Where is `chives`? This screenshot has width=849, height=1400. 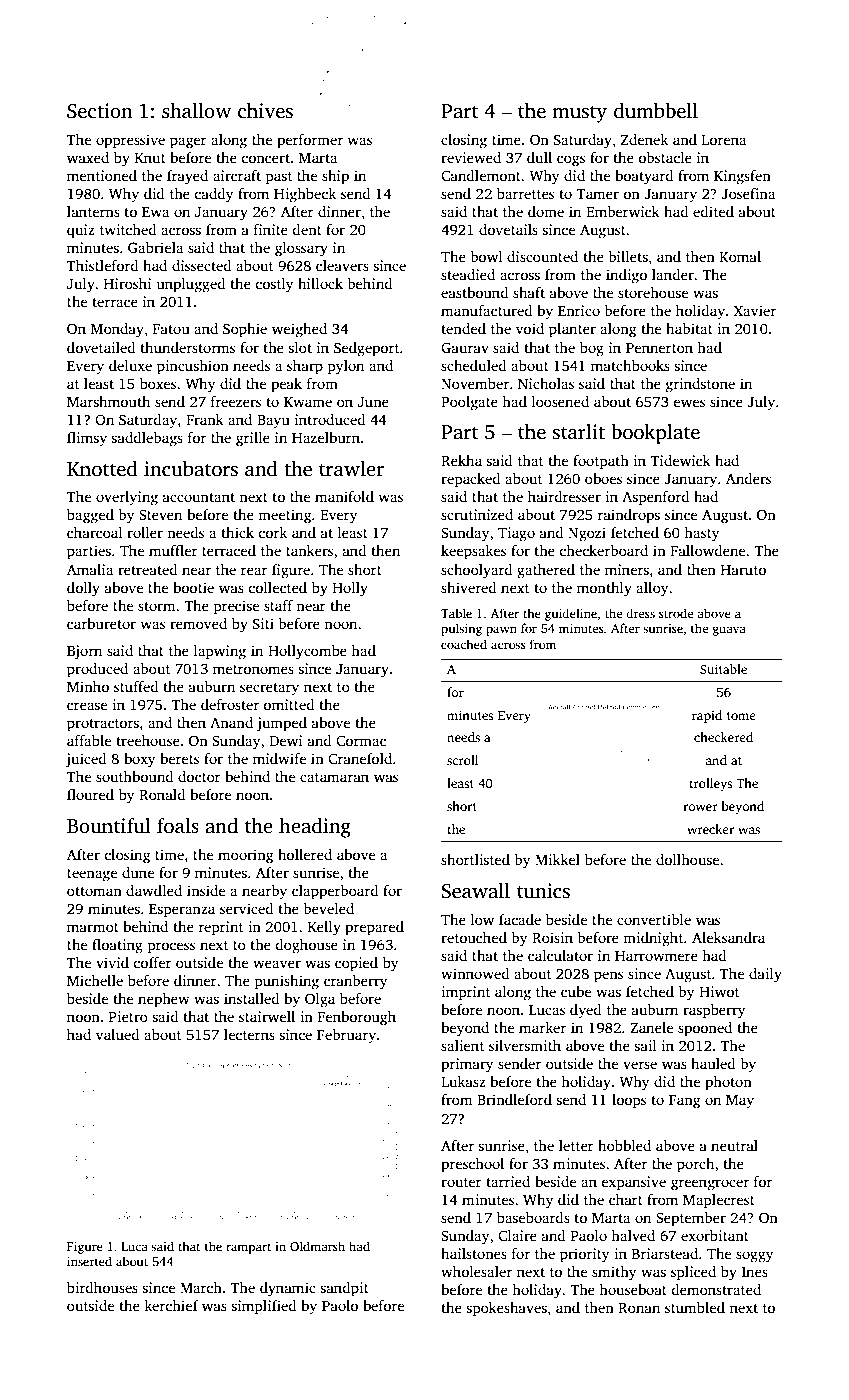 chives is located at coordinates (265, 111).
